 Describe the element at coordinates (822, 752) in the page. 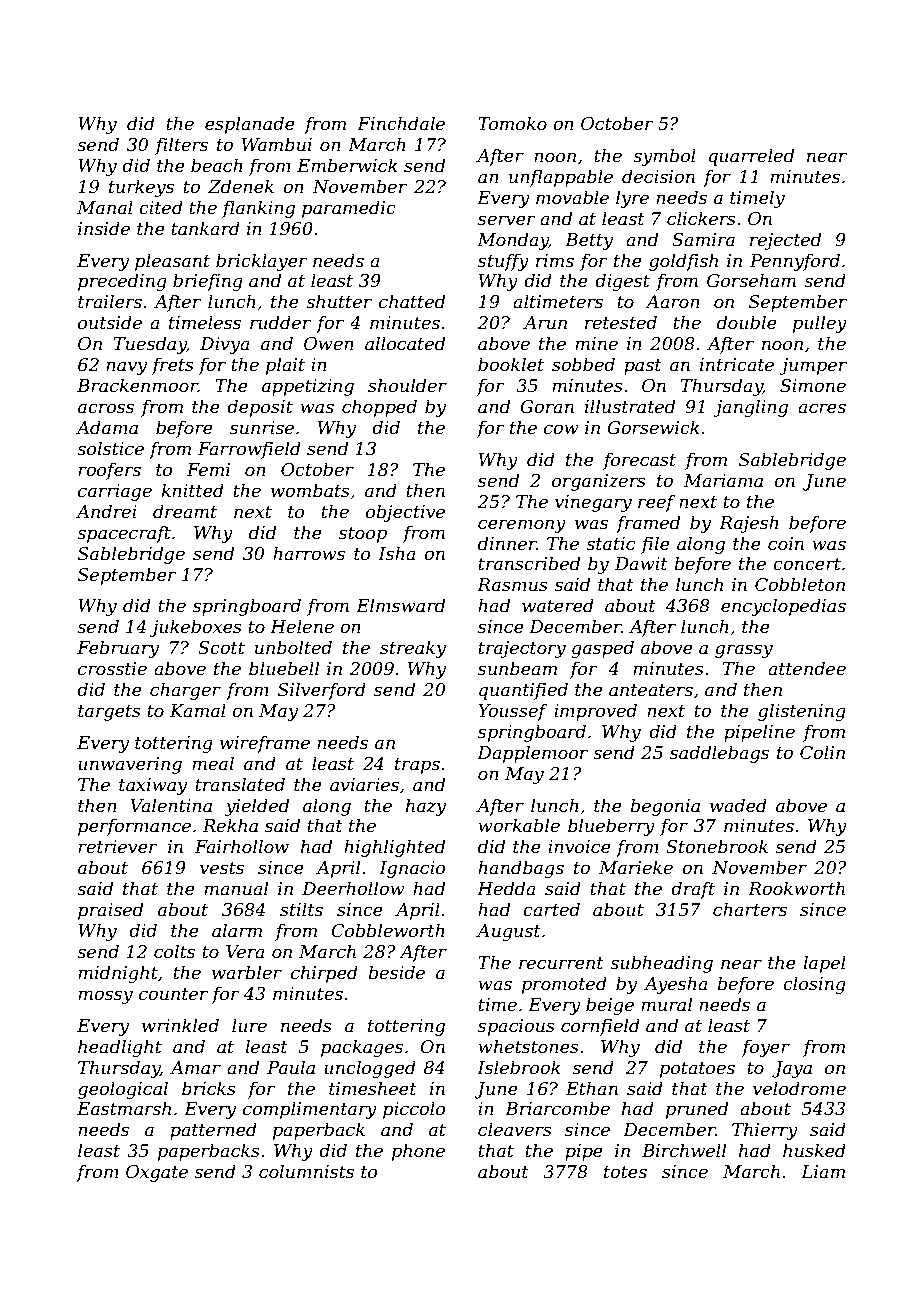

I see `Colin` at that location.
